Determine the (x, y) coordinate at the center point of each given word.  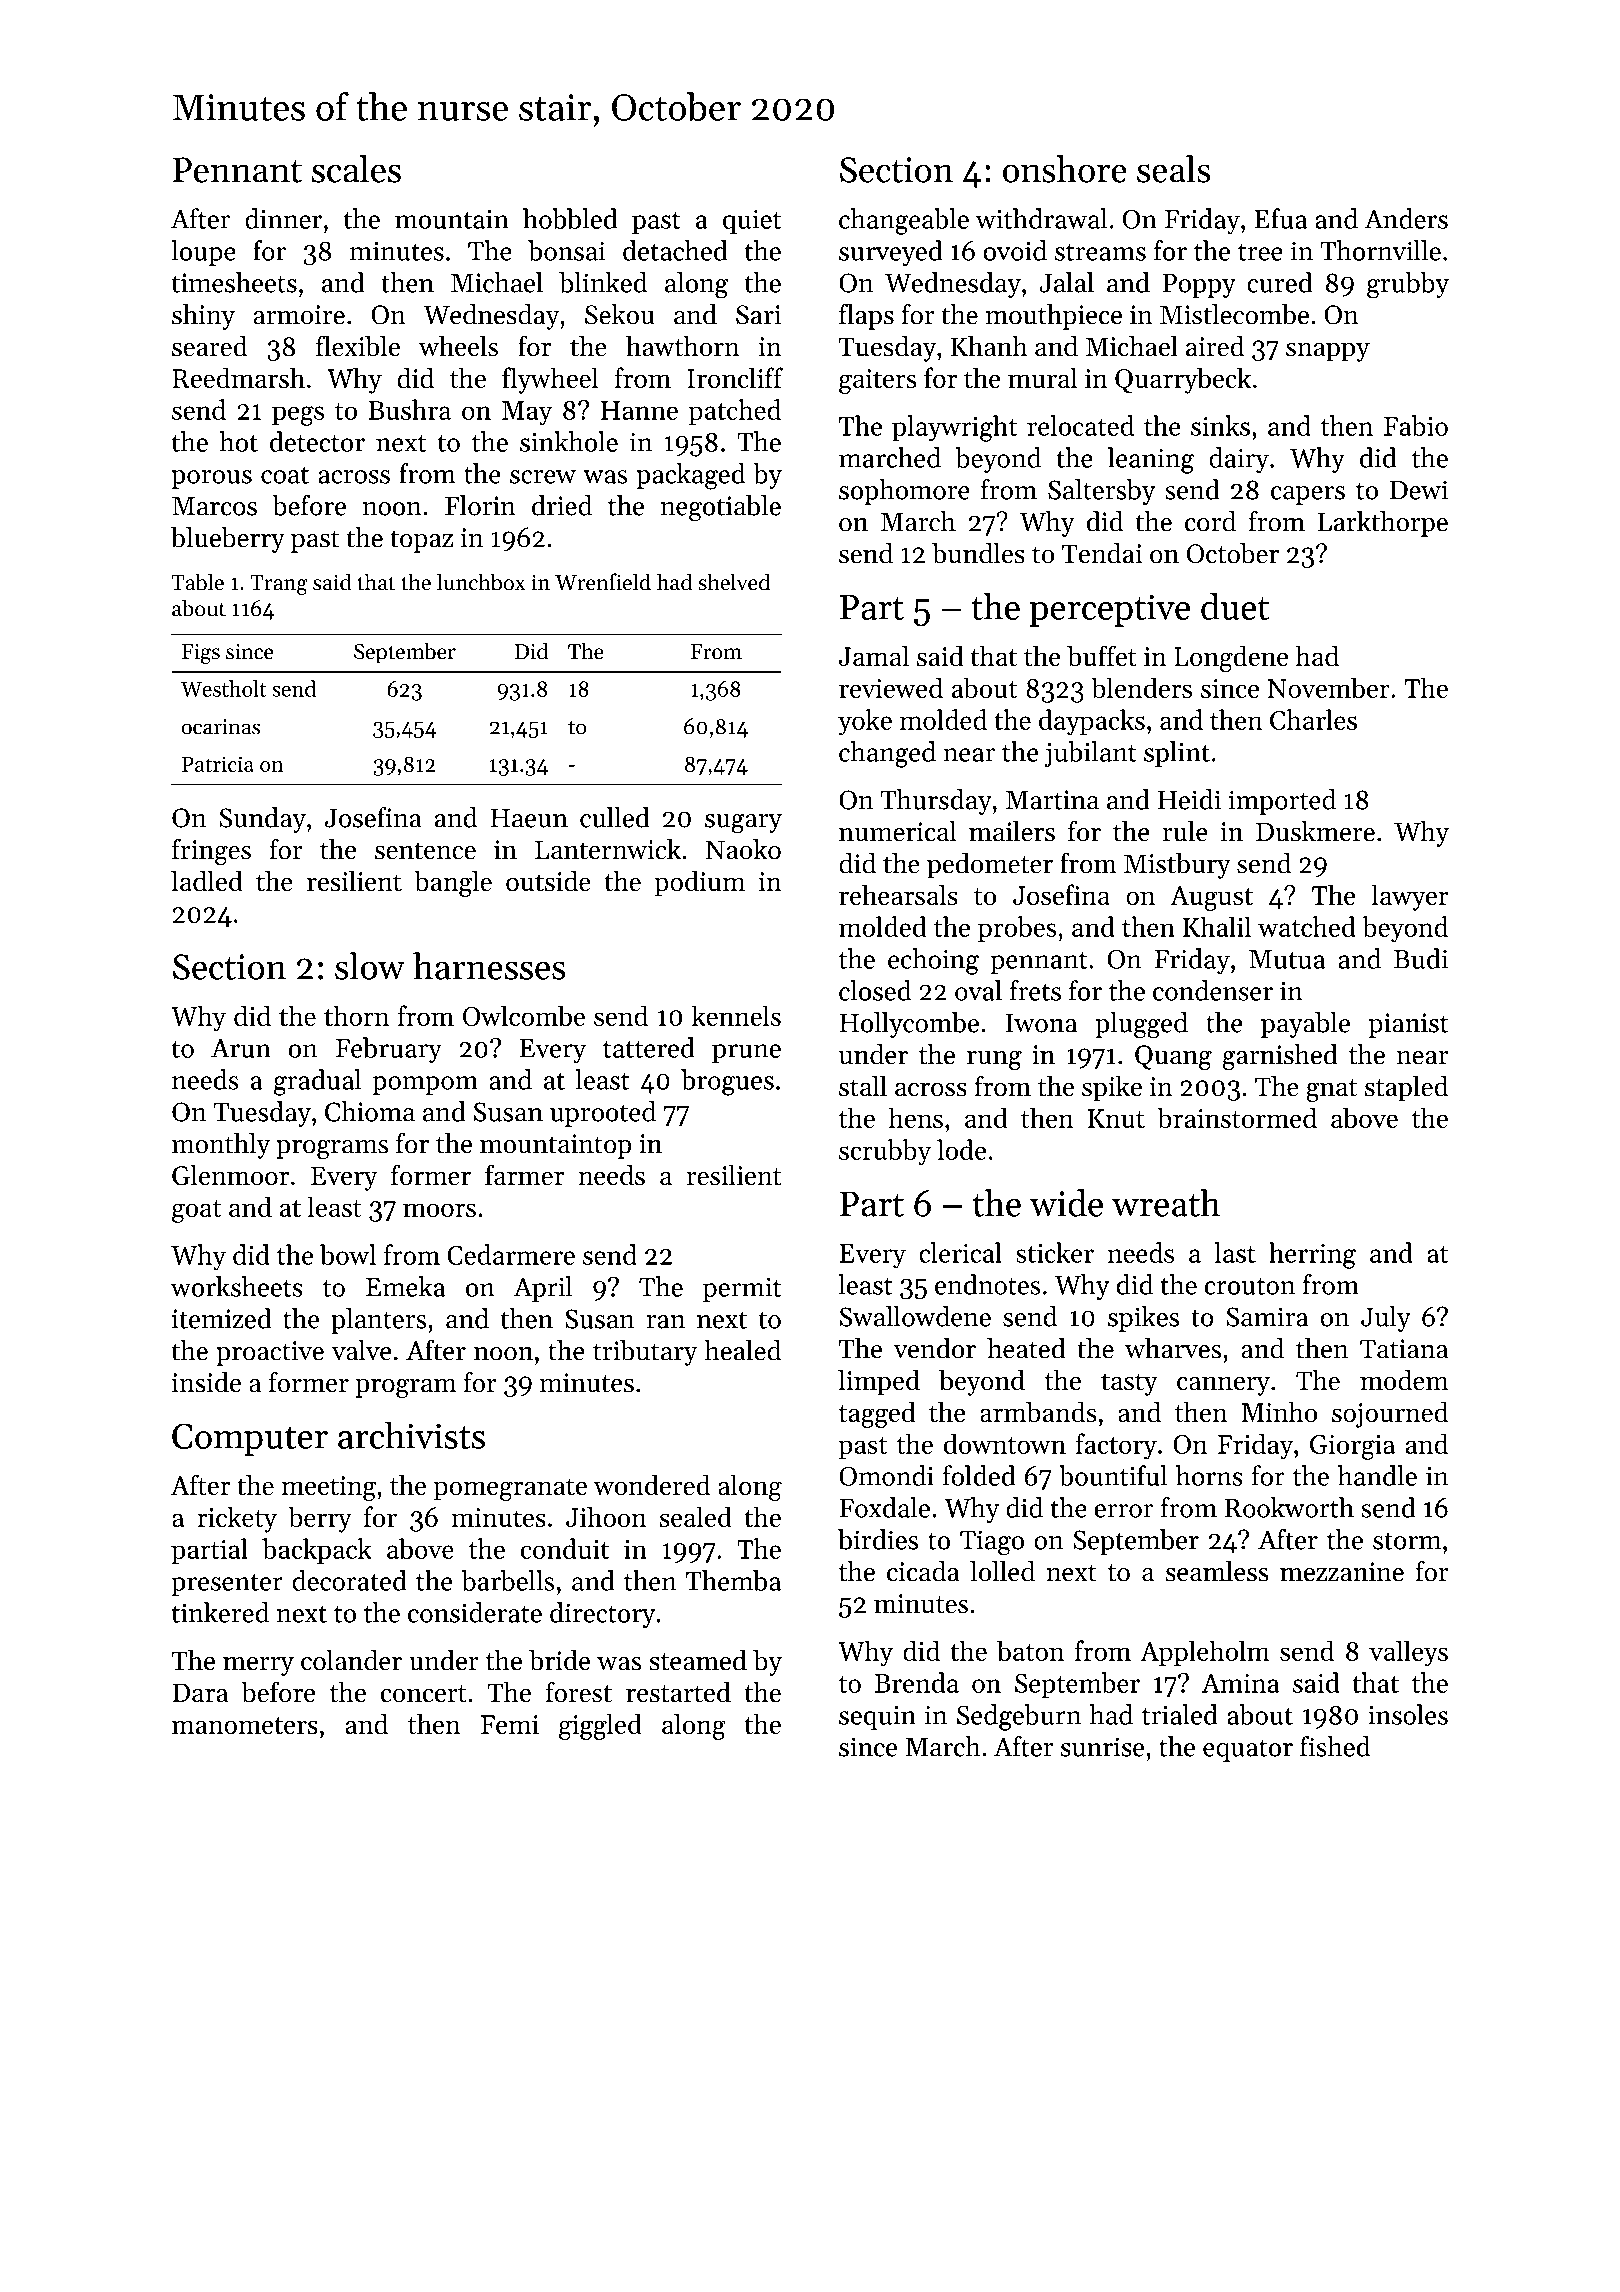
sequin (877, 1717)
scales (356, 169)
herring (1312, 1255)
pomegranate (510, 1489)
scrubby (885, 1152)
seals (1174, 169)
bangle (453, 883)
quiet (752, 222)
